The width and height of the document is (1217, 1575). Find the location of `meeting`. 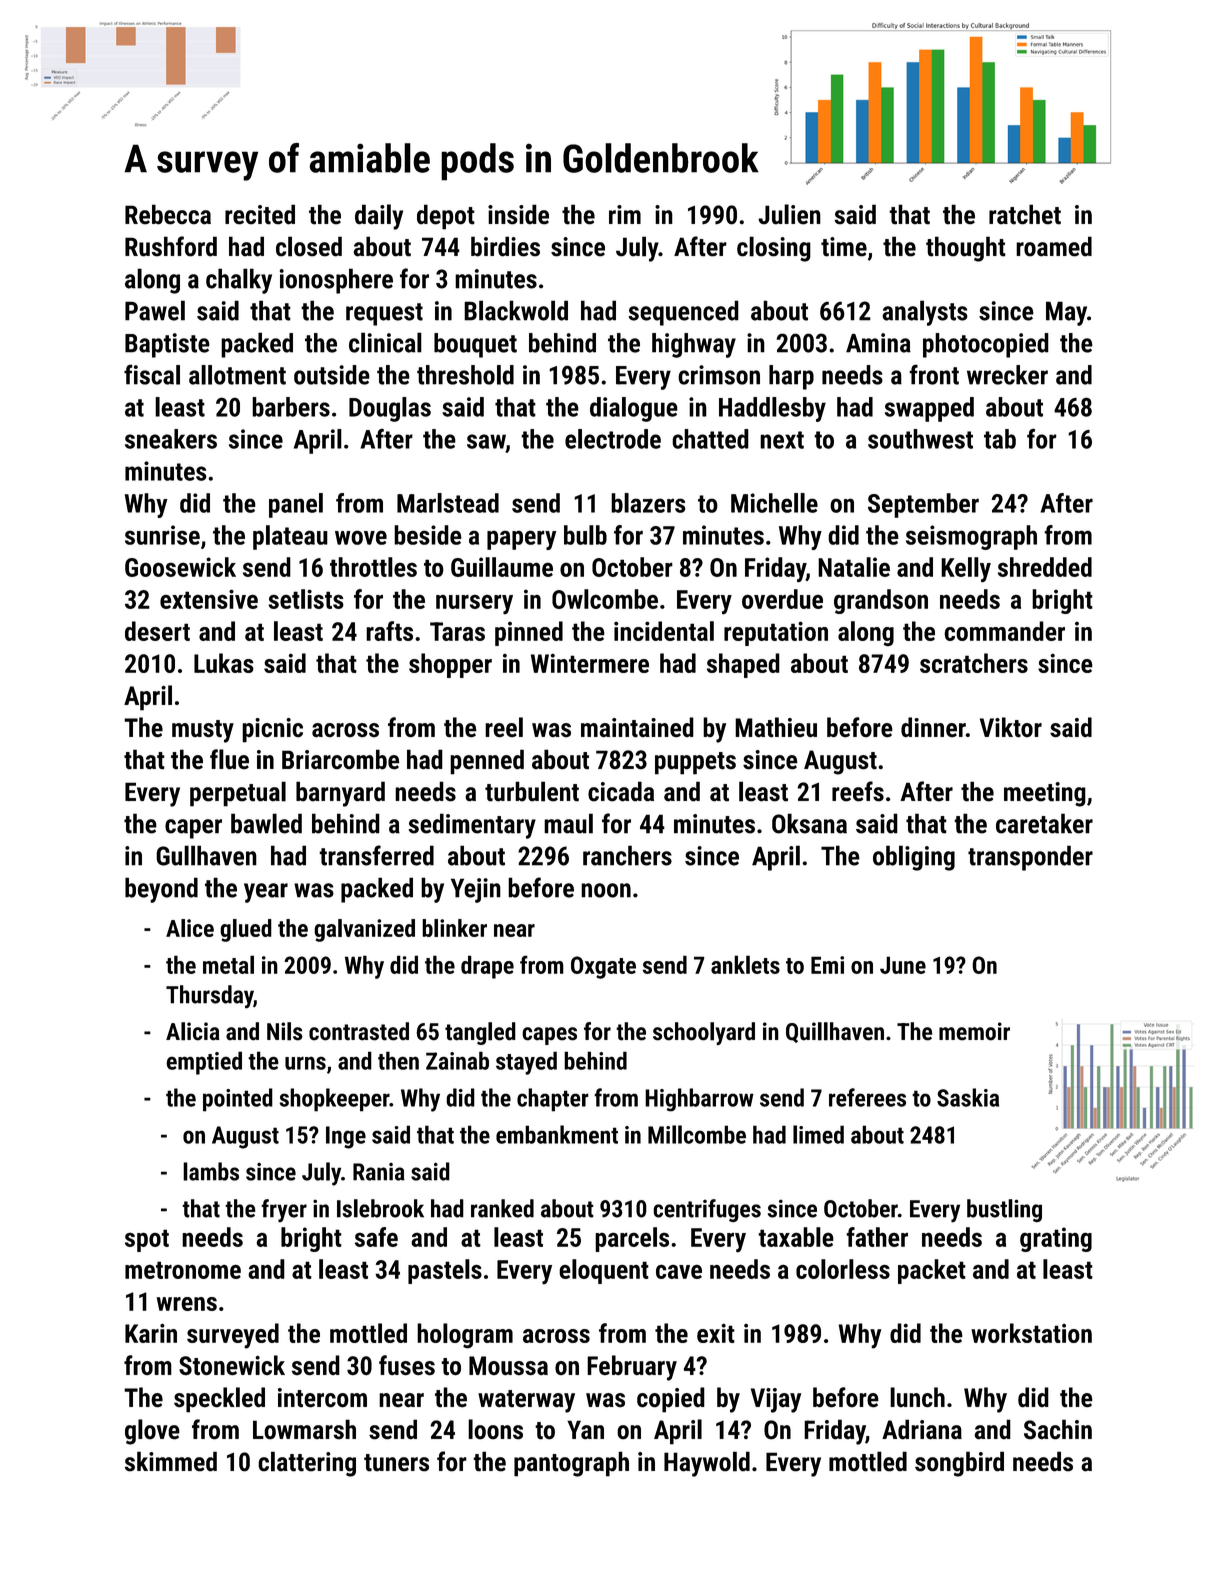

meeting is located at coordinates (1045, 794).
